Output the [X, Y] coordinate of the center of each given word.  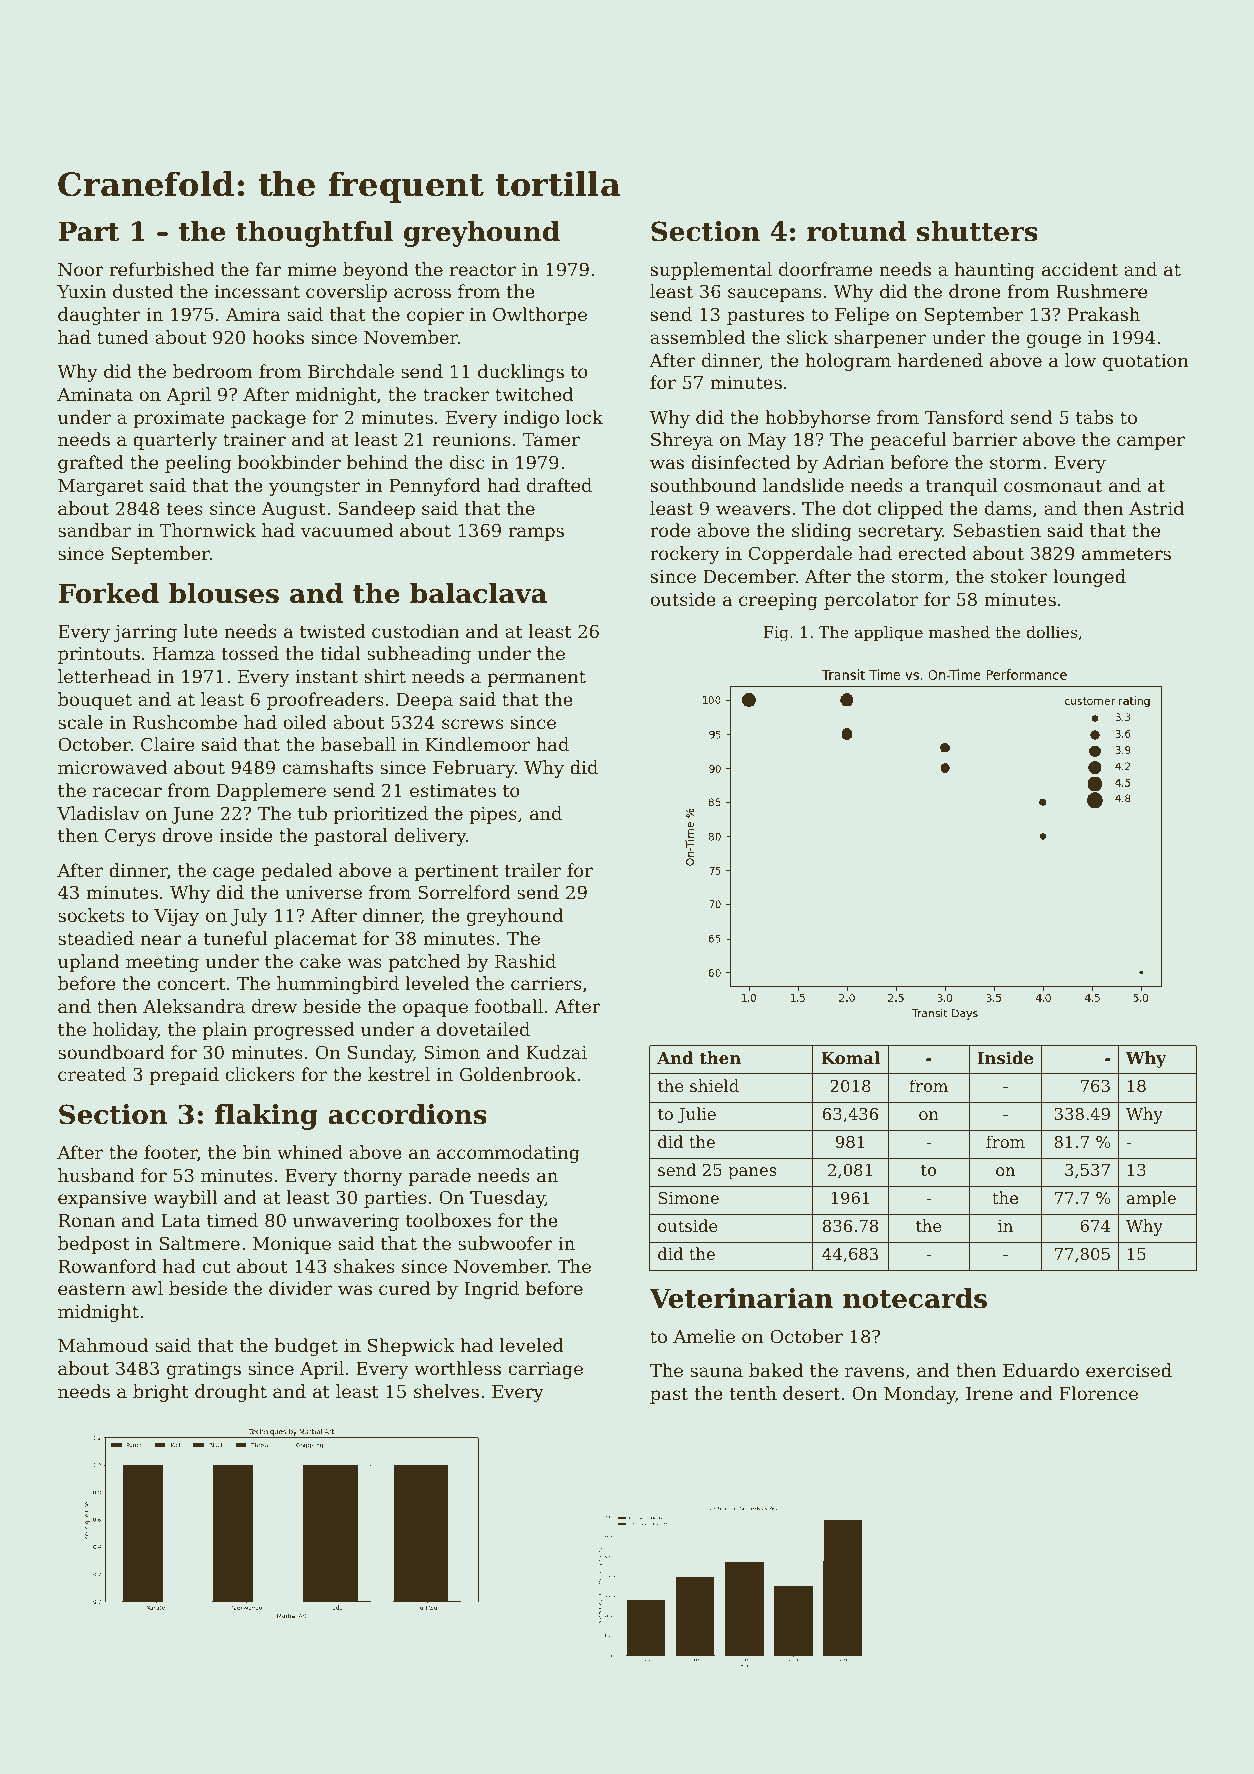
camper [1151, 443]
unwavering [346, 1222]
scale [80, 722]
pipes [493, 815]
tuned [123, 337]
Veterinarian [741, 1298]
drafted [559, 485]
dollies [1052, 632]
